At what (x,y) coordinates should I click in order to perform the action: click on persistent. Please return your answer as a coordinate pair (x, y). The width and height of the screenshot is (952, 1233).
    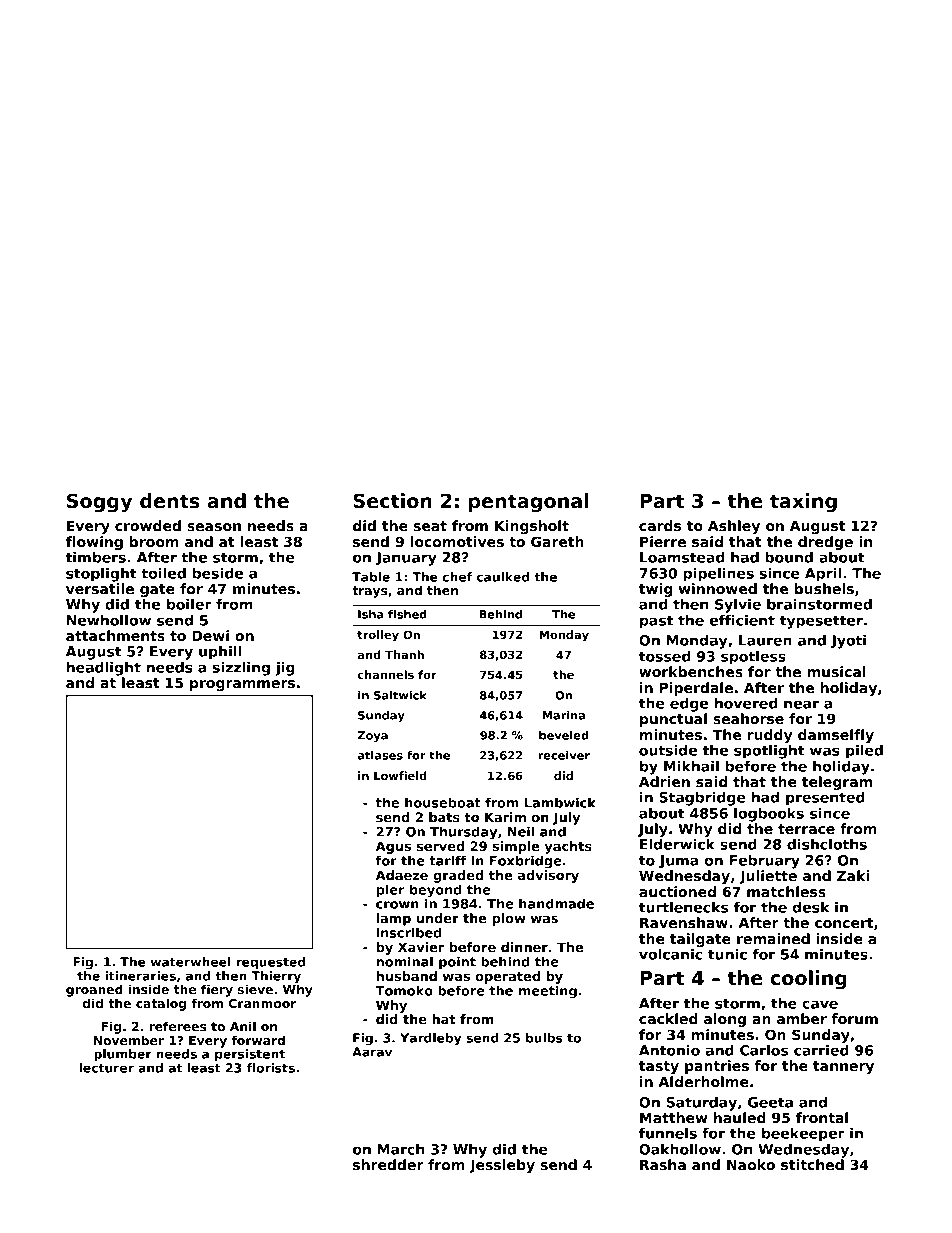
    Looking at the image, I should click on (250, 1055).
